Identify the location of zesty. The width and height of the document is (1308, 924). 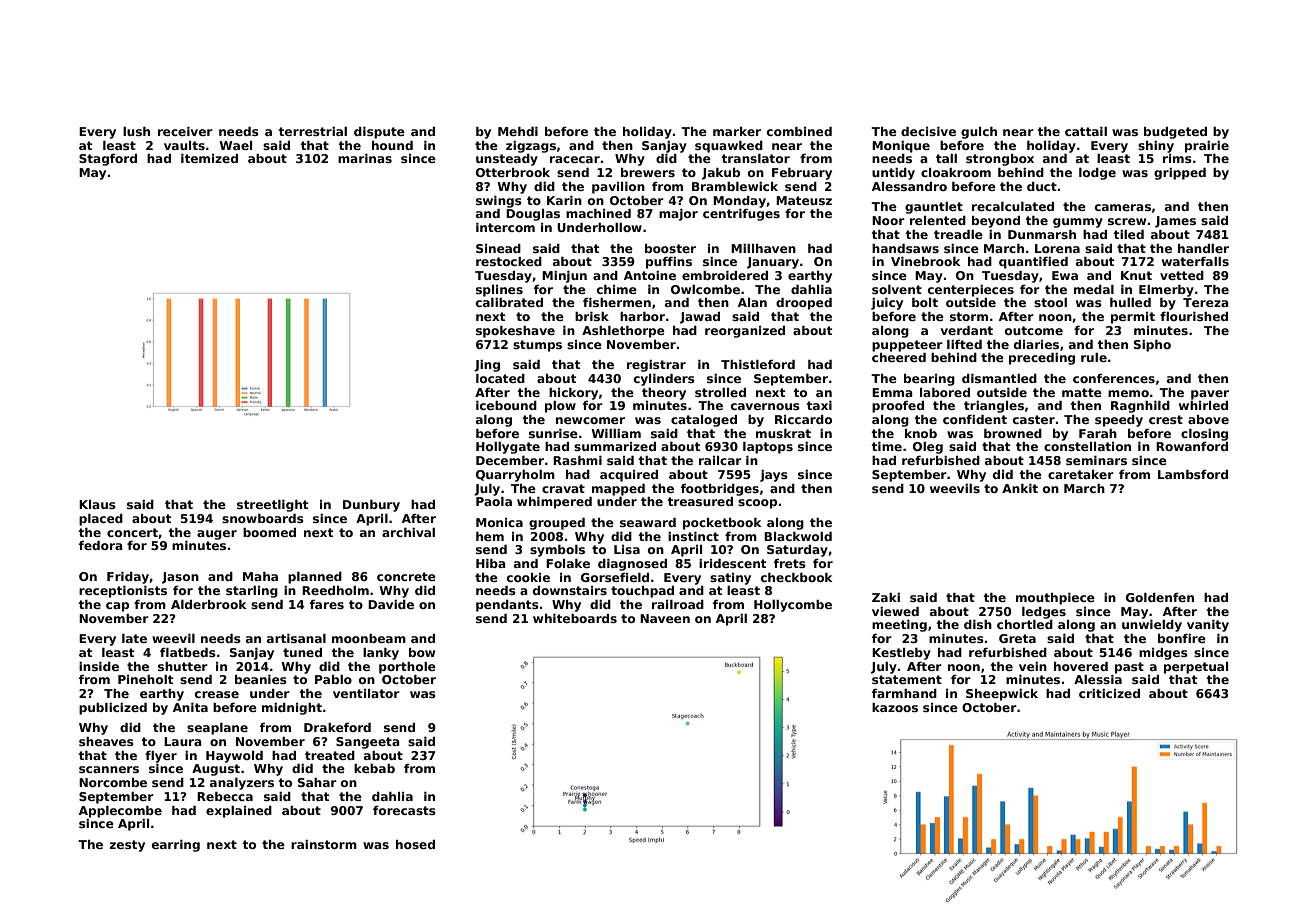
(127, 846).
